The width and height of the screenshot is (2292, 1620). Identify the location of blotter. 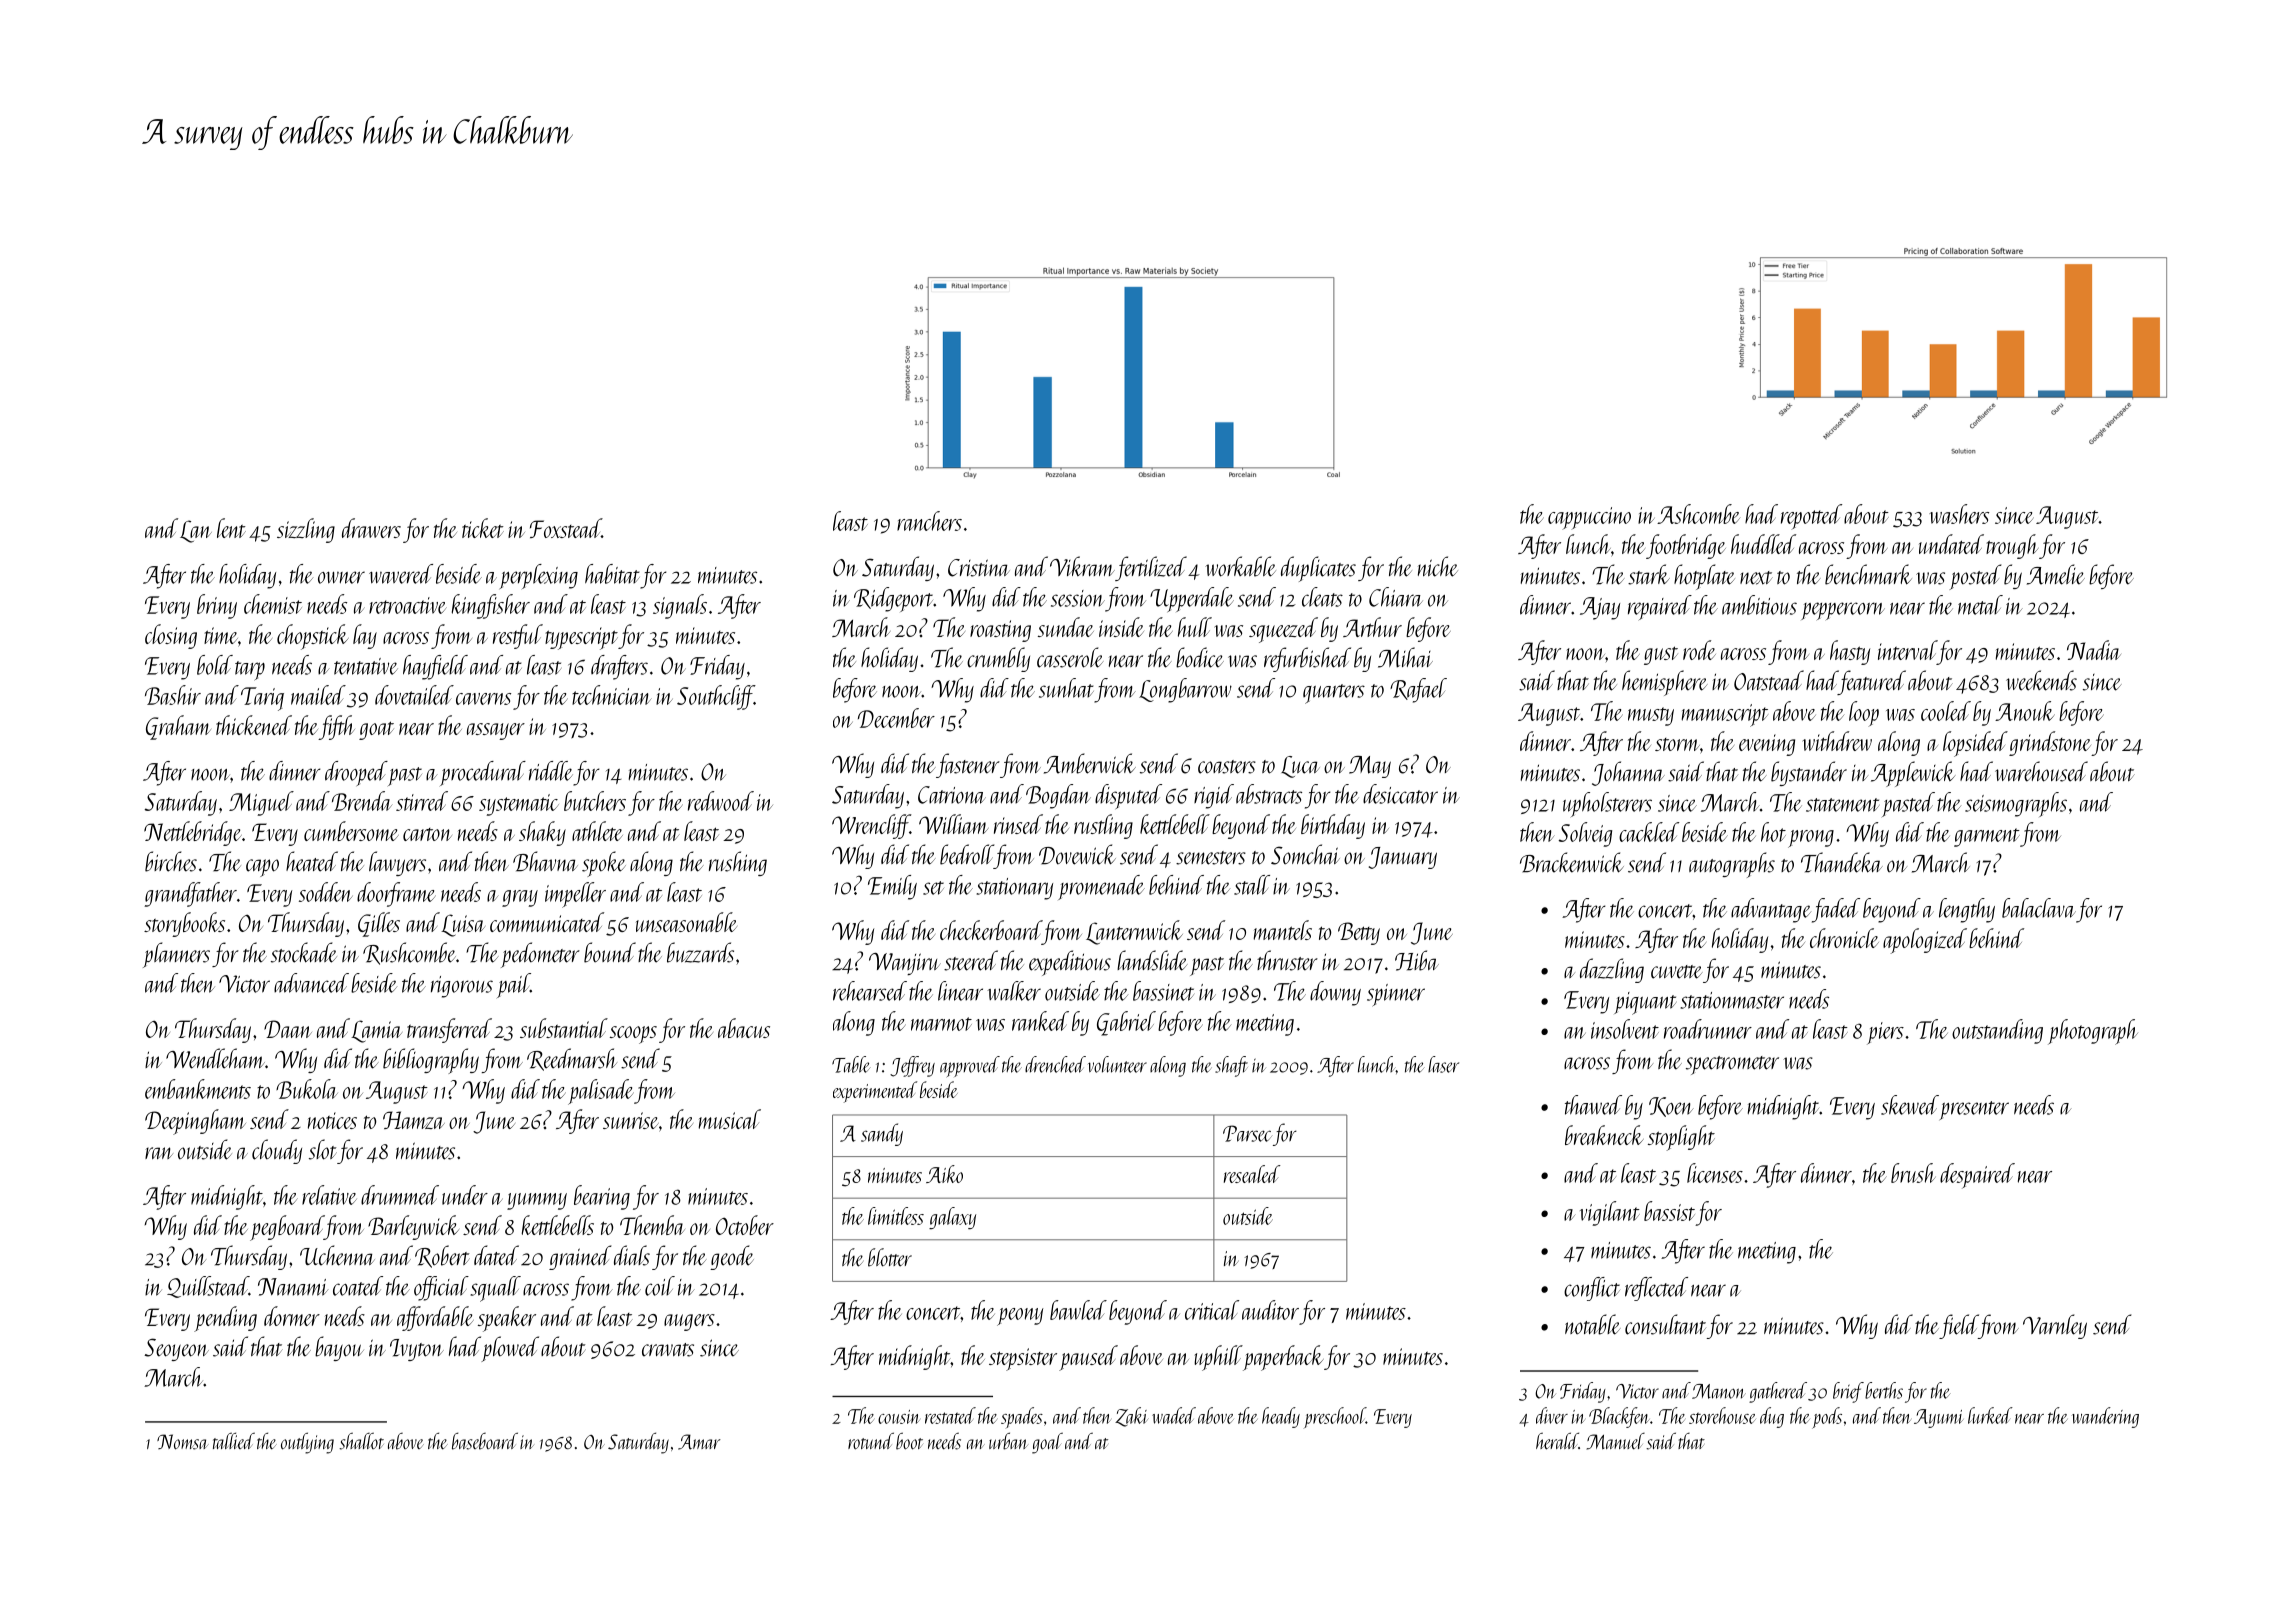
(890, 1257).
